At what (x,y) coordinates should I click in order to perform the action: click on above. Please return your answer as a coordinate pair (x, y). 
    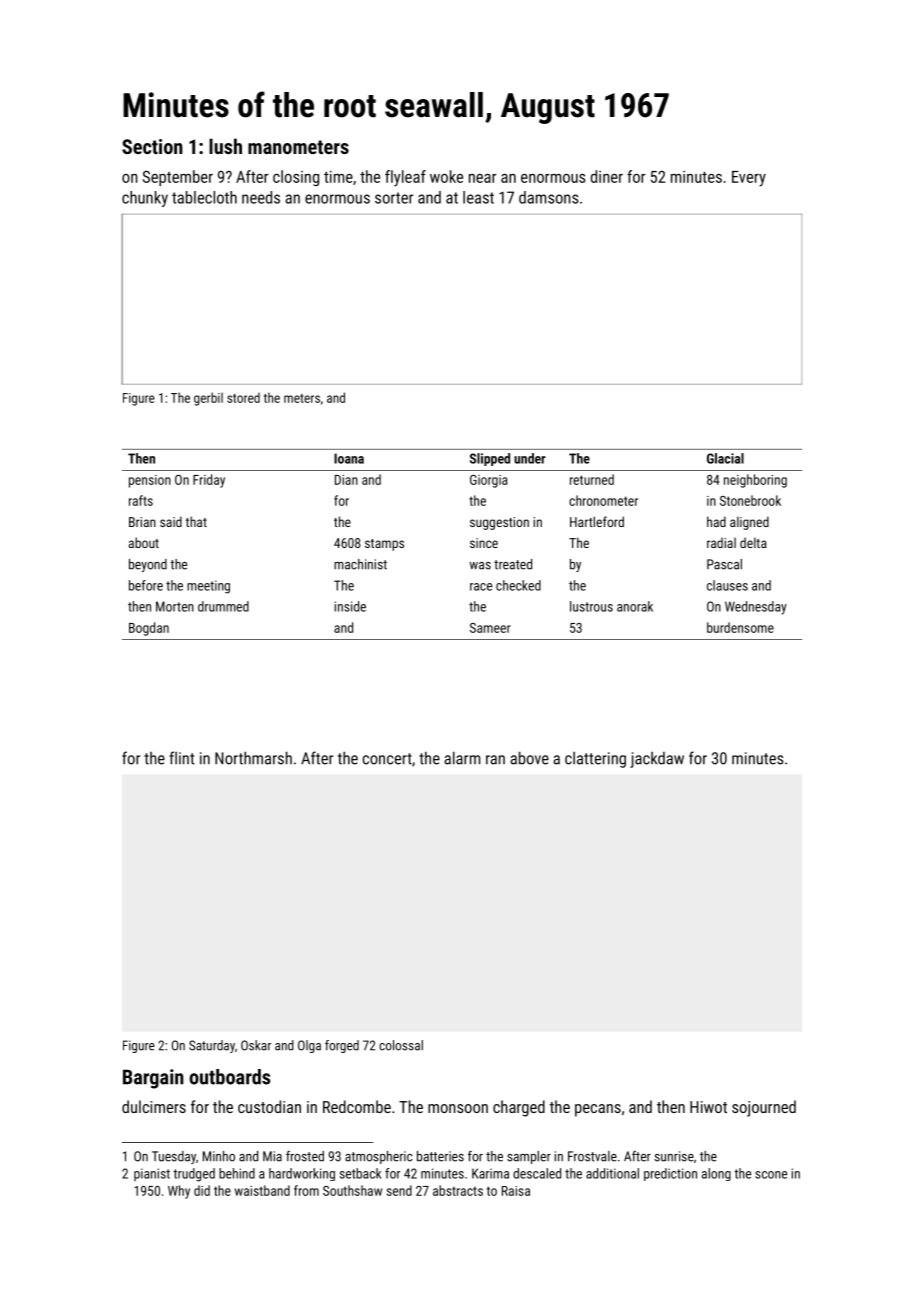
    Looking at the image, I should click on (529, 758).
